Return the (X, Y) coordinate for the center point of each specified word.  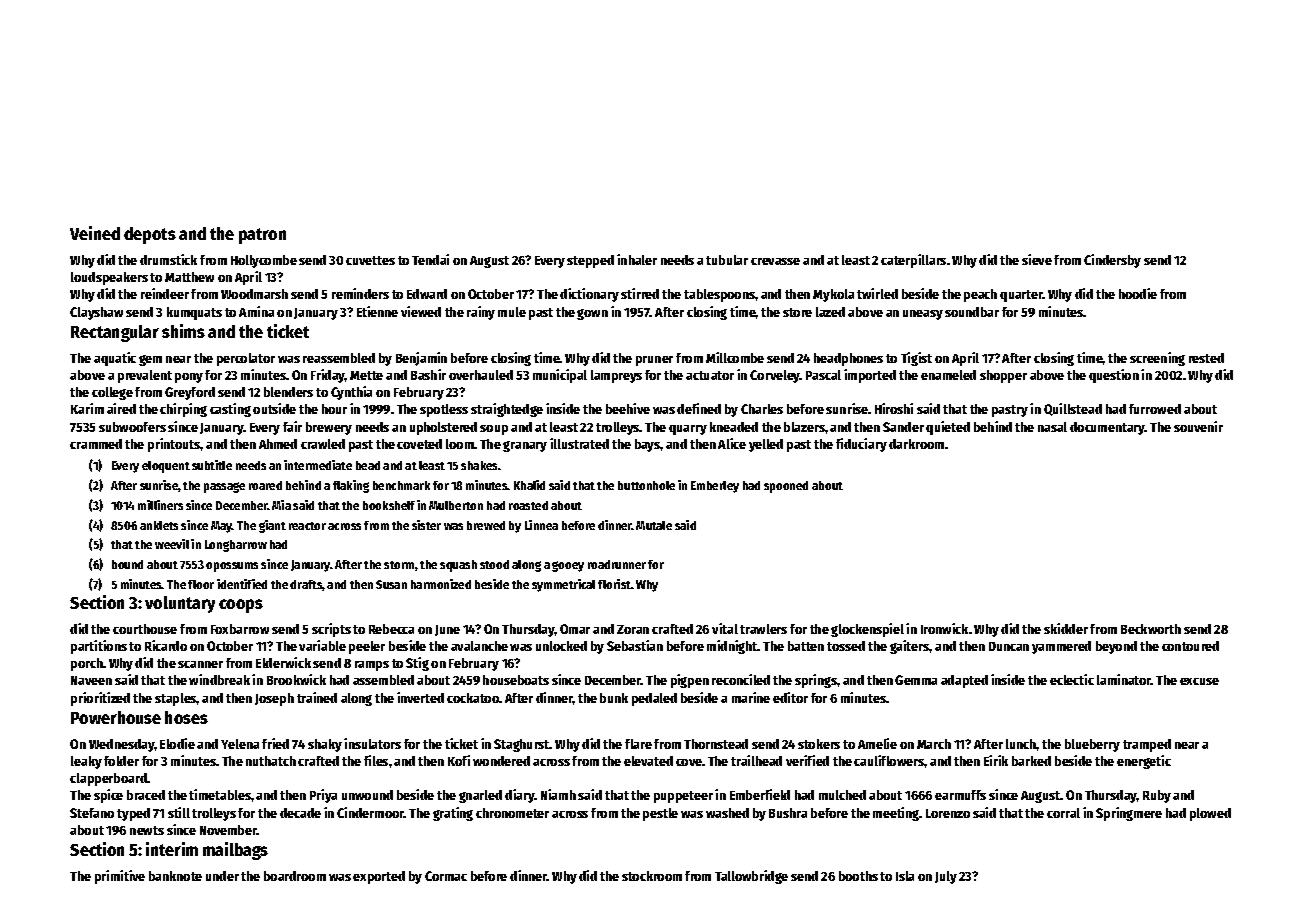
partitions (99, 647)
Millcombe (735, 357)
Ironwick (944, 628)
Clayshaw (96, 313)
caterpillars (913, 261)
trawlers (763, 629)
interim (172, 849)
